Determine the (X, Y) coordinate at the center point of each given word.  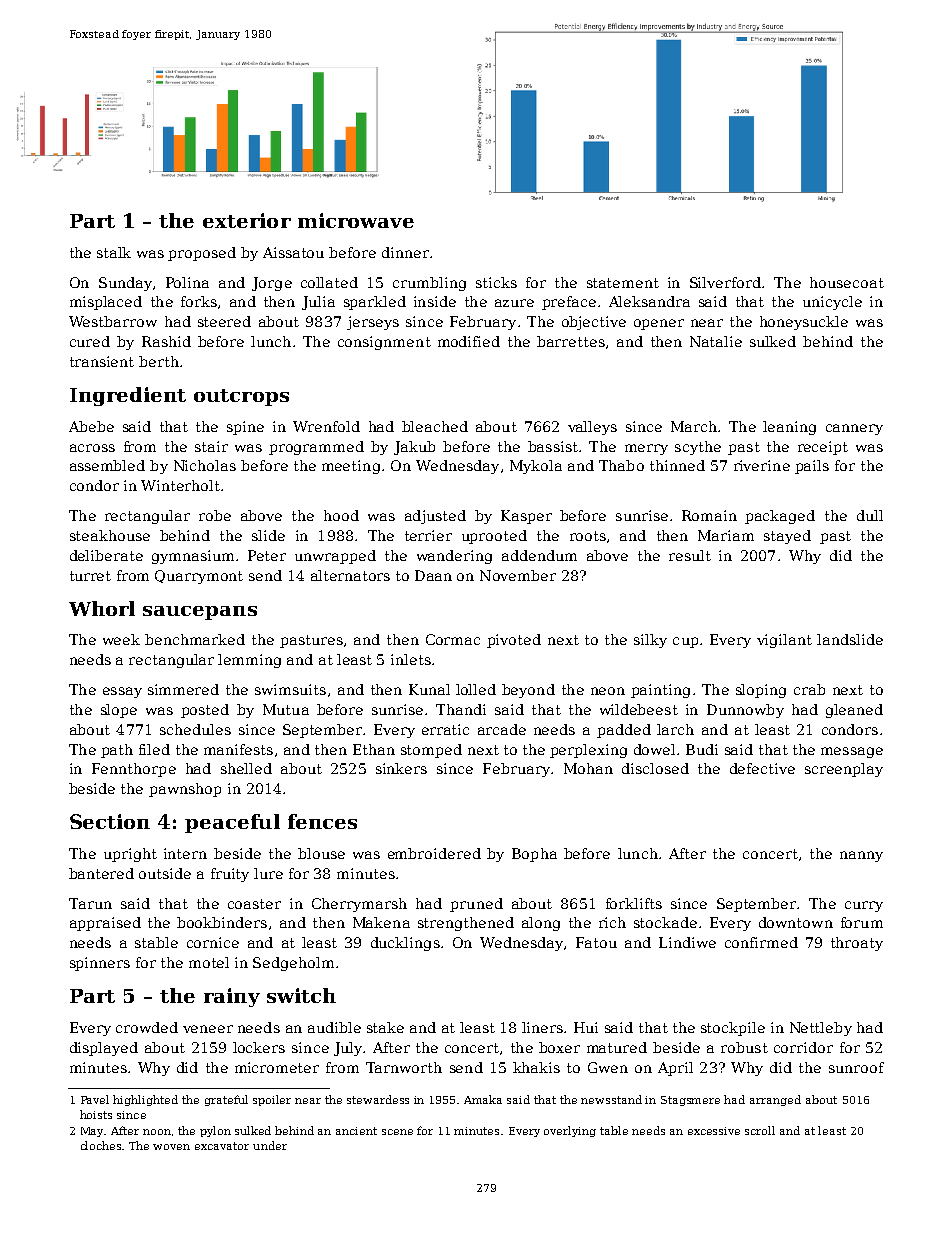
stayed (787, 537)
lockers (259, 1047)
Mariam (726, 535)
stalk (114, 252)
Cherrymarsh (359, 905)
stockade (665, 922)
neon (608, 691)
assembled (107, 465)
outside (165, 873)
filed (154, 749)
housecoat (847, 282)
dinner (405, 252)
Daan (433, 575)
